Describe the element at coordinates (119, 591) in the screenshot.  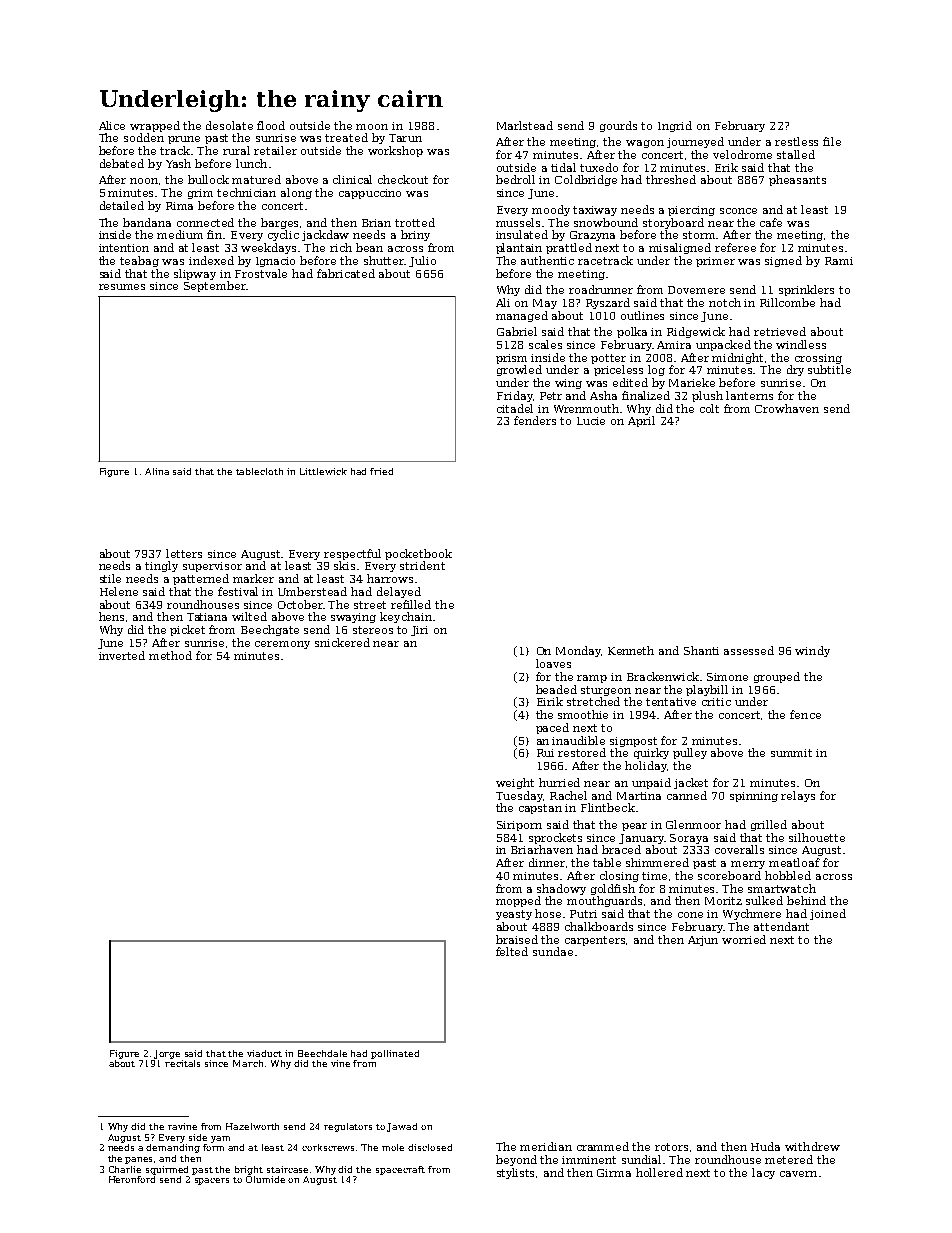
I see `Helene` at that location.
